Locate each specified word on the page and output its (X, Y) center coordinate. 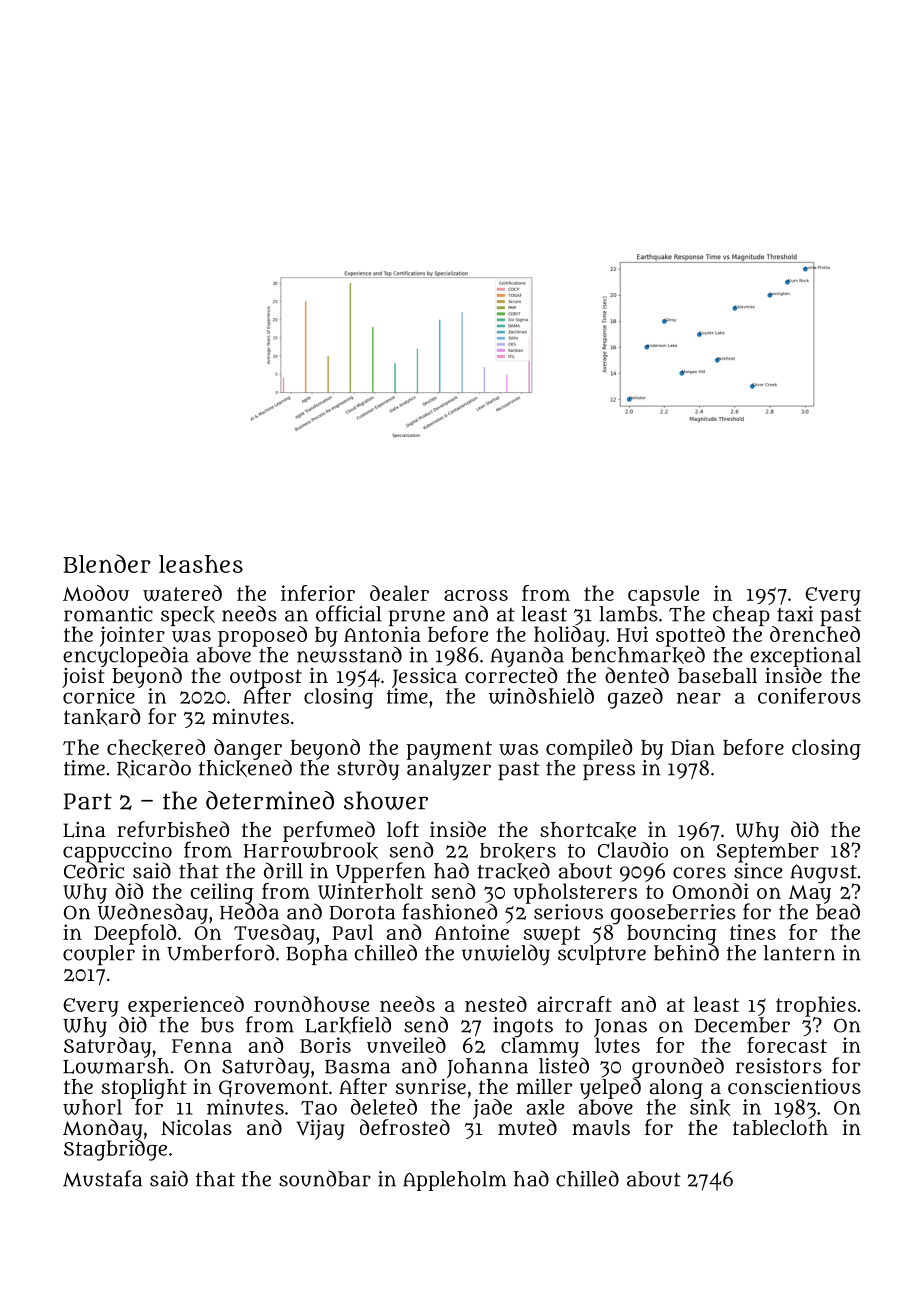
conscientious (794, 1086)
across (476, 595)
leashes (201, 564)
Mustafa (102, 1178)
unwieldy (506, 954)
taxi (795, 614)
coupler (99, 955)
